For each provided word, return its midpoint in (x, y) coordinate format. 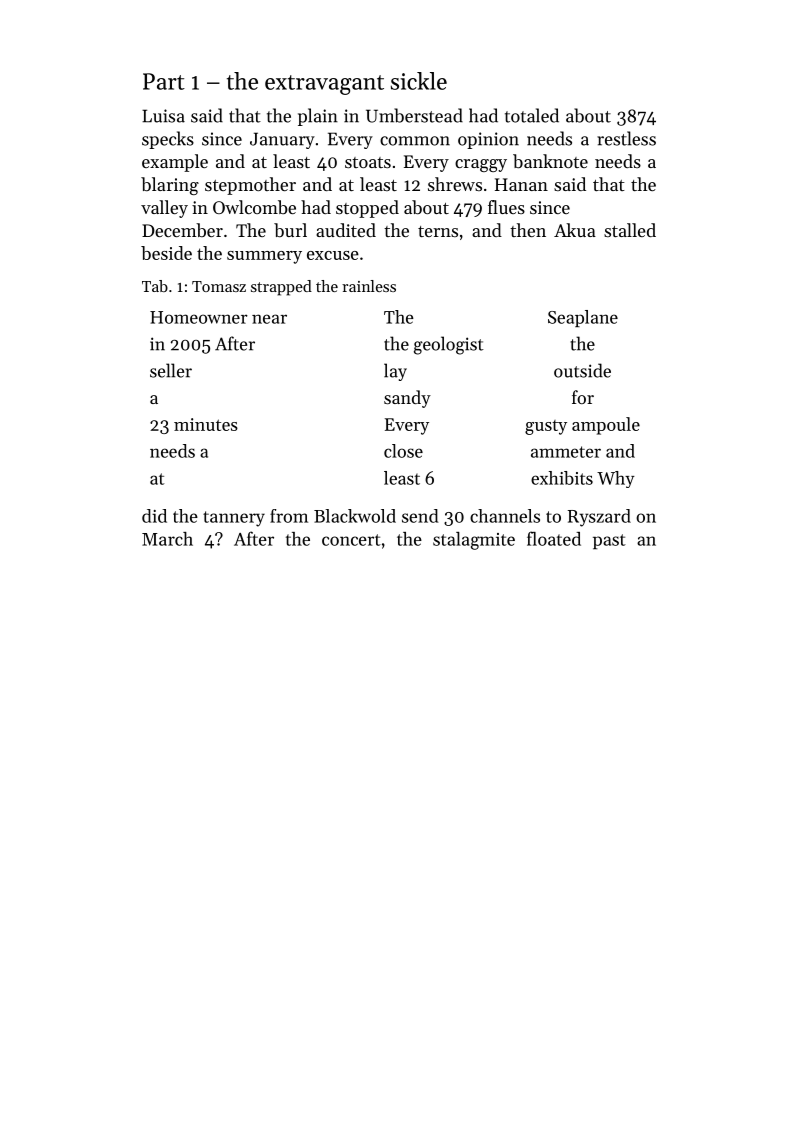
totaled (532, 115)
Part (164, 81)
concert (351, 540)
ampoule (606, 426)
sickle (419, 81)
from (289, 516)
